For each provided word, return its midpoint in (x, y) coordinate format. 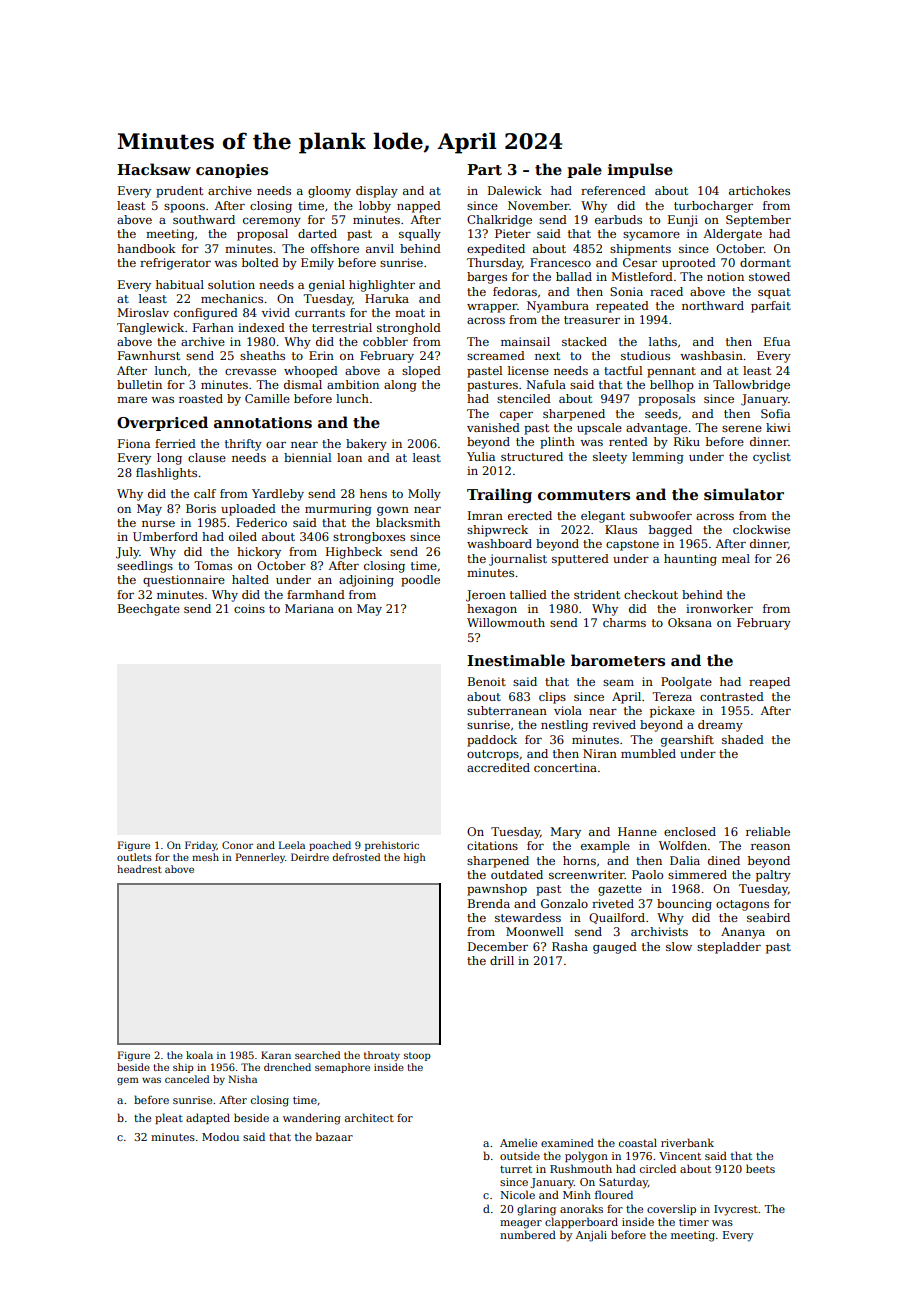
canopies (232, 171)
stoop (417, 1056)
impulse (640, 170)
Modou (220, 1136)
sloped (421, 372)
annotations (263, 422)
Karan (276, 1055)
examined (567, 1142)
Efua (777, 341)
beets (760, 1168)
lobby (375, 207)
